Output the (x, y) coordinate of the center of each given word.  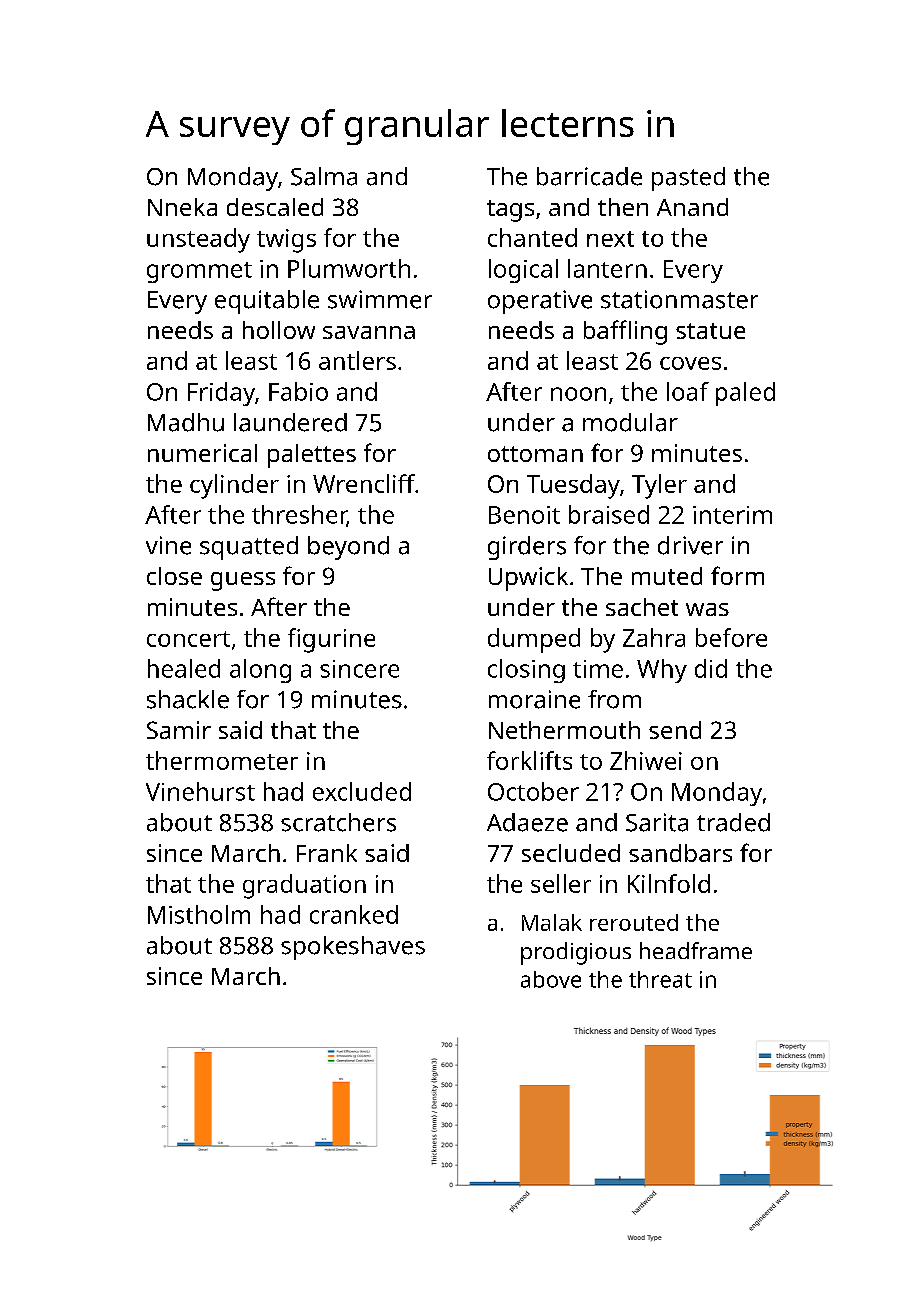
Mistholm (199, 914)
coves (690, 363)
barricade (589, 176)
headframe (696, 950)
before (731, 637)
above (551, 979)
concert (188, 639)
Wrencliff (364, 483)
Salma (324, 176)
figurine (331, 640)
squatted (249, 548)
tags (510, 211)
